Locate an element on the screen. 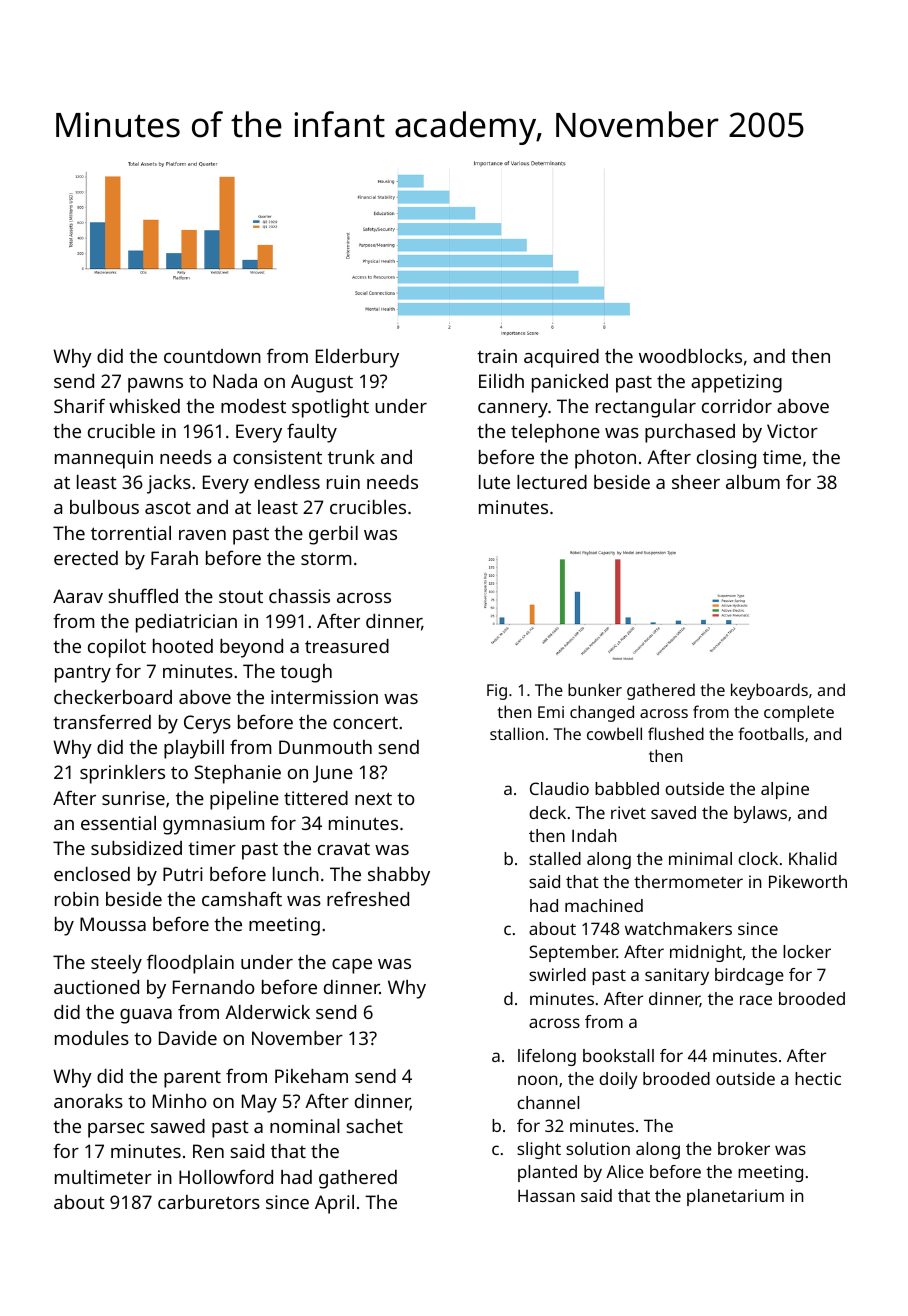 The width and height of the screenshot is (908, 1316). Hassan is located at coordinates (546, 1195).
